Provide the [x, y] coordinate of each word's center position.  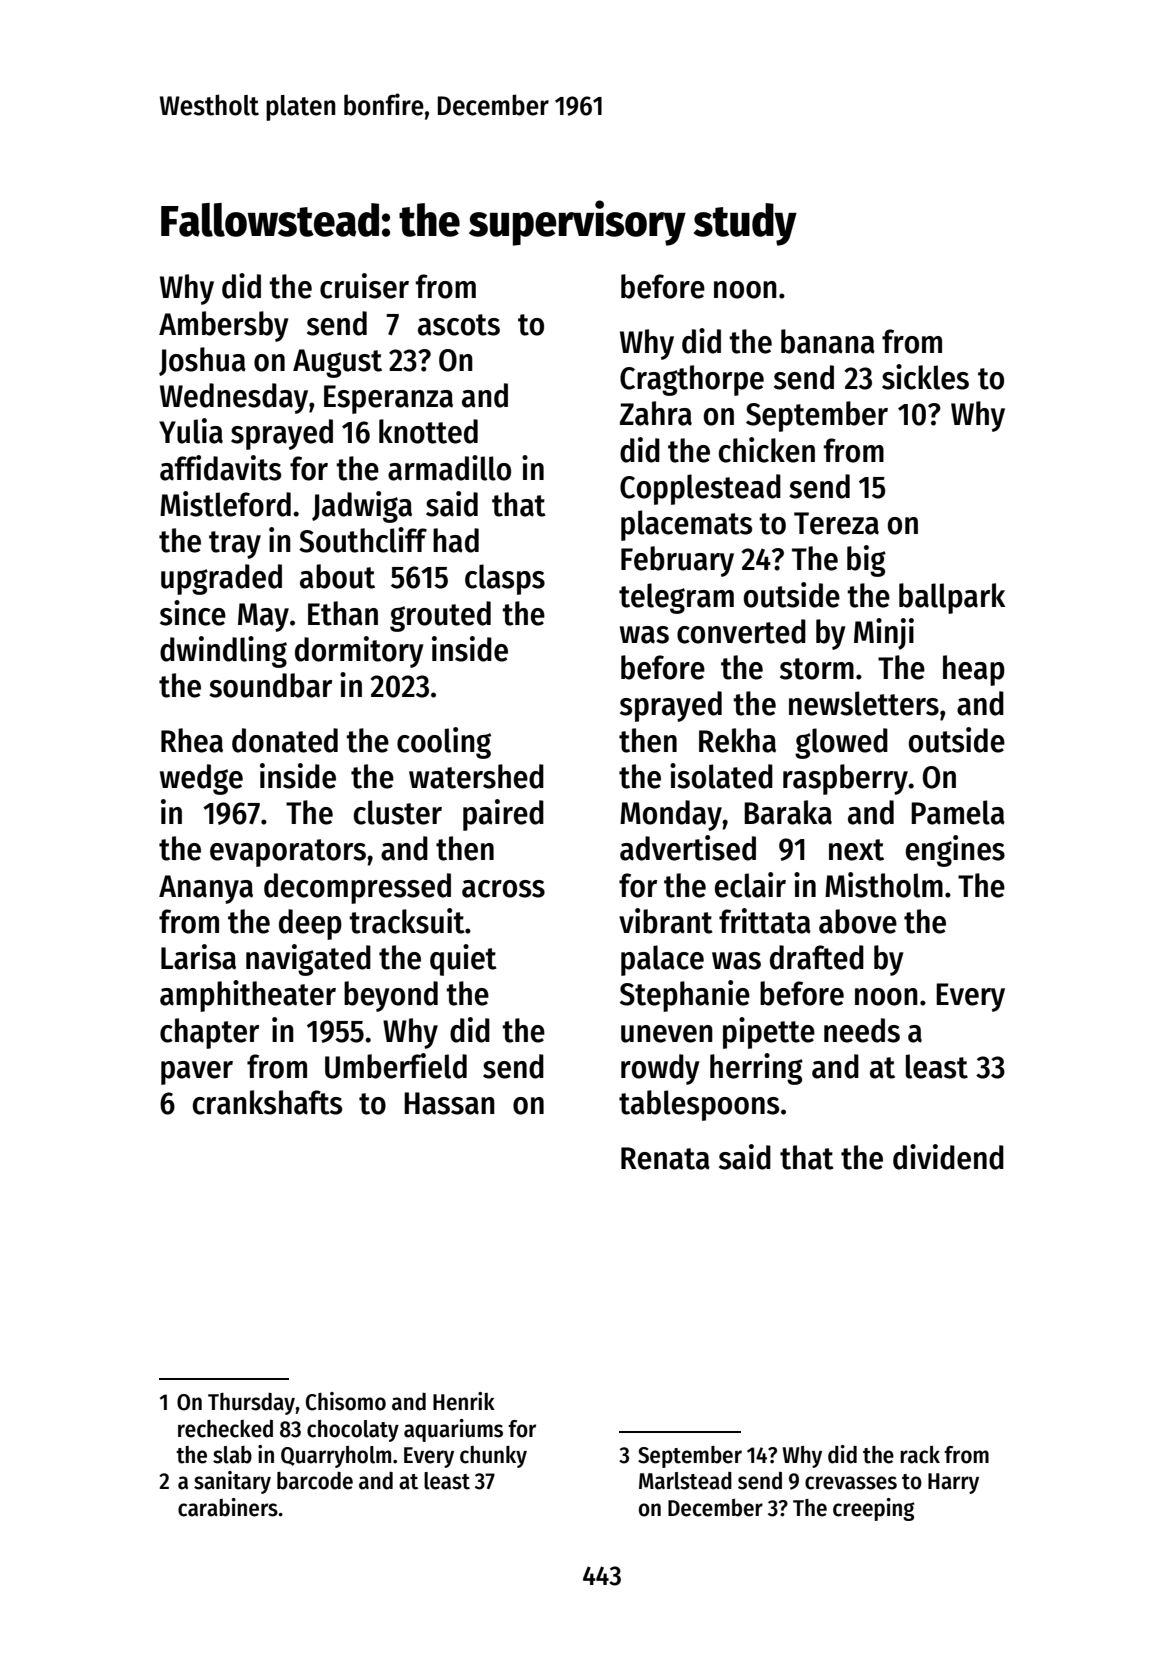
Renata [665, 1158]
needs [862, 1030]
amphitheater [248, 996]
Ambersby [224, 326]
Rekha [737, 740]
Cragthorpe [692, 380]
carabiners [228, 1507]
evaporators [288, 853]
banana [828, 341]
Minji [884, 634]
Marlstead [685, 1481]
